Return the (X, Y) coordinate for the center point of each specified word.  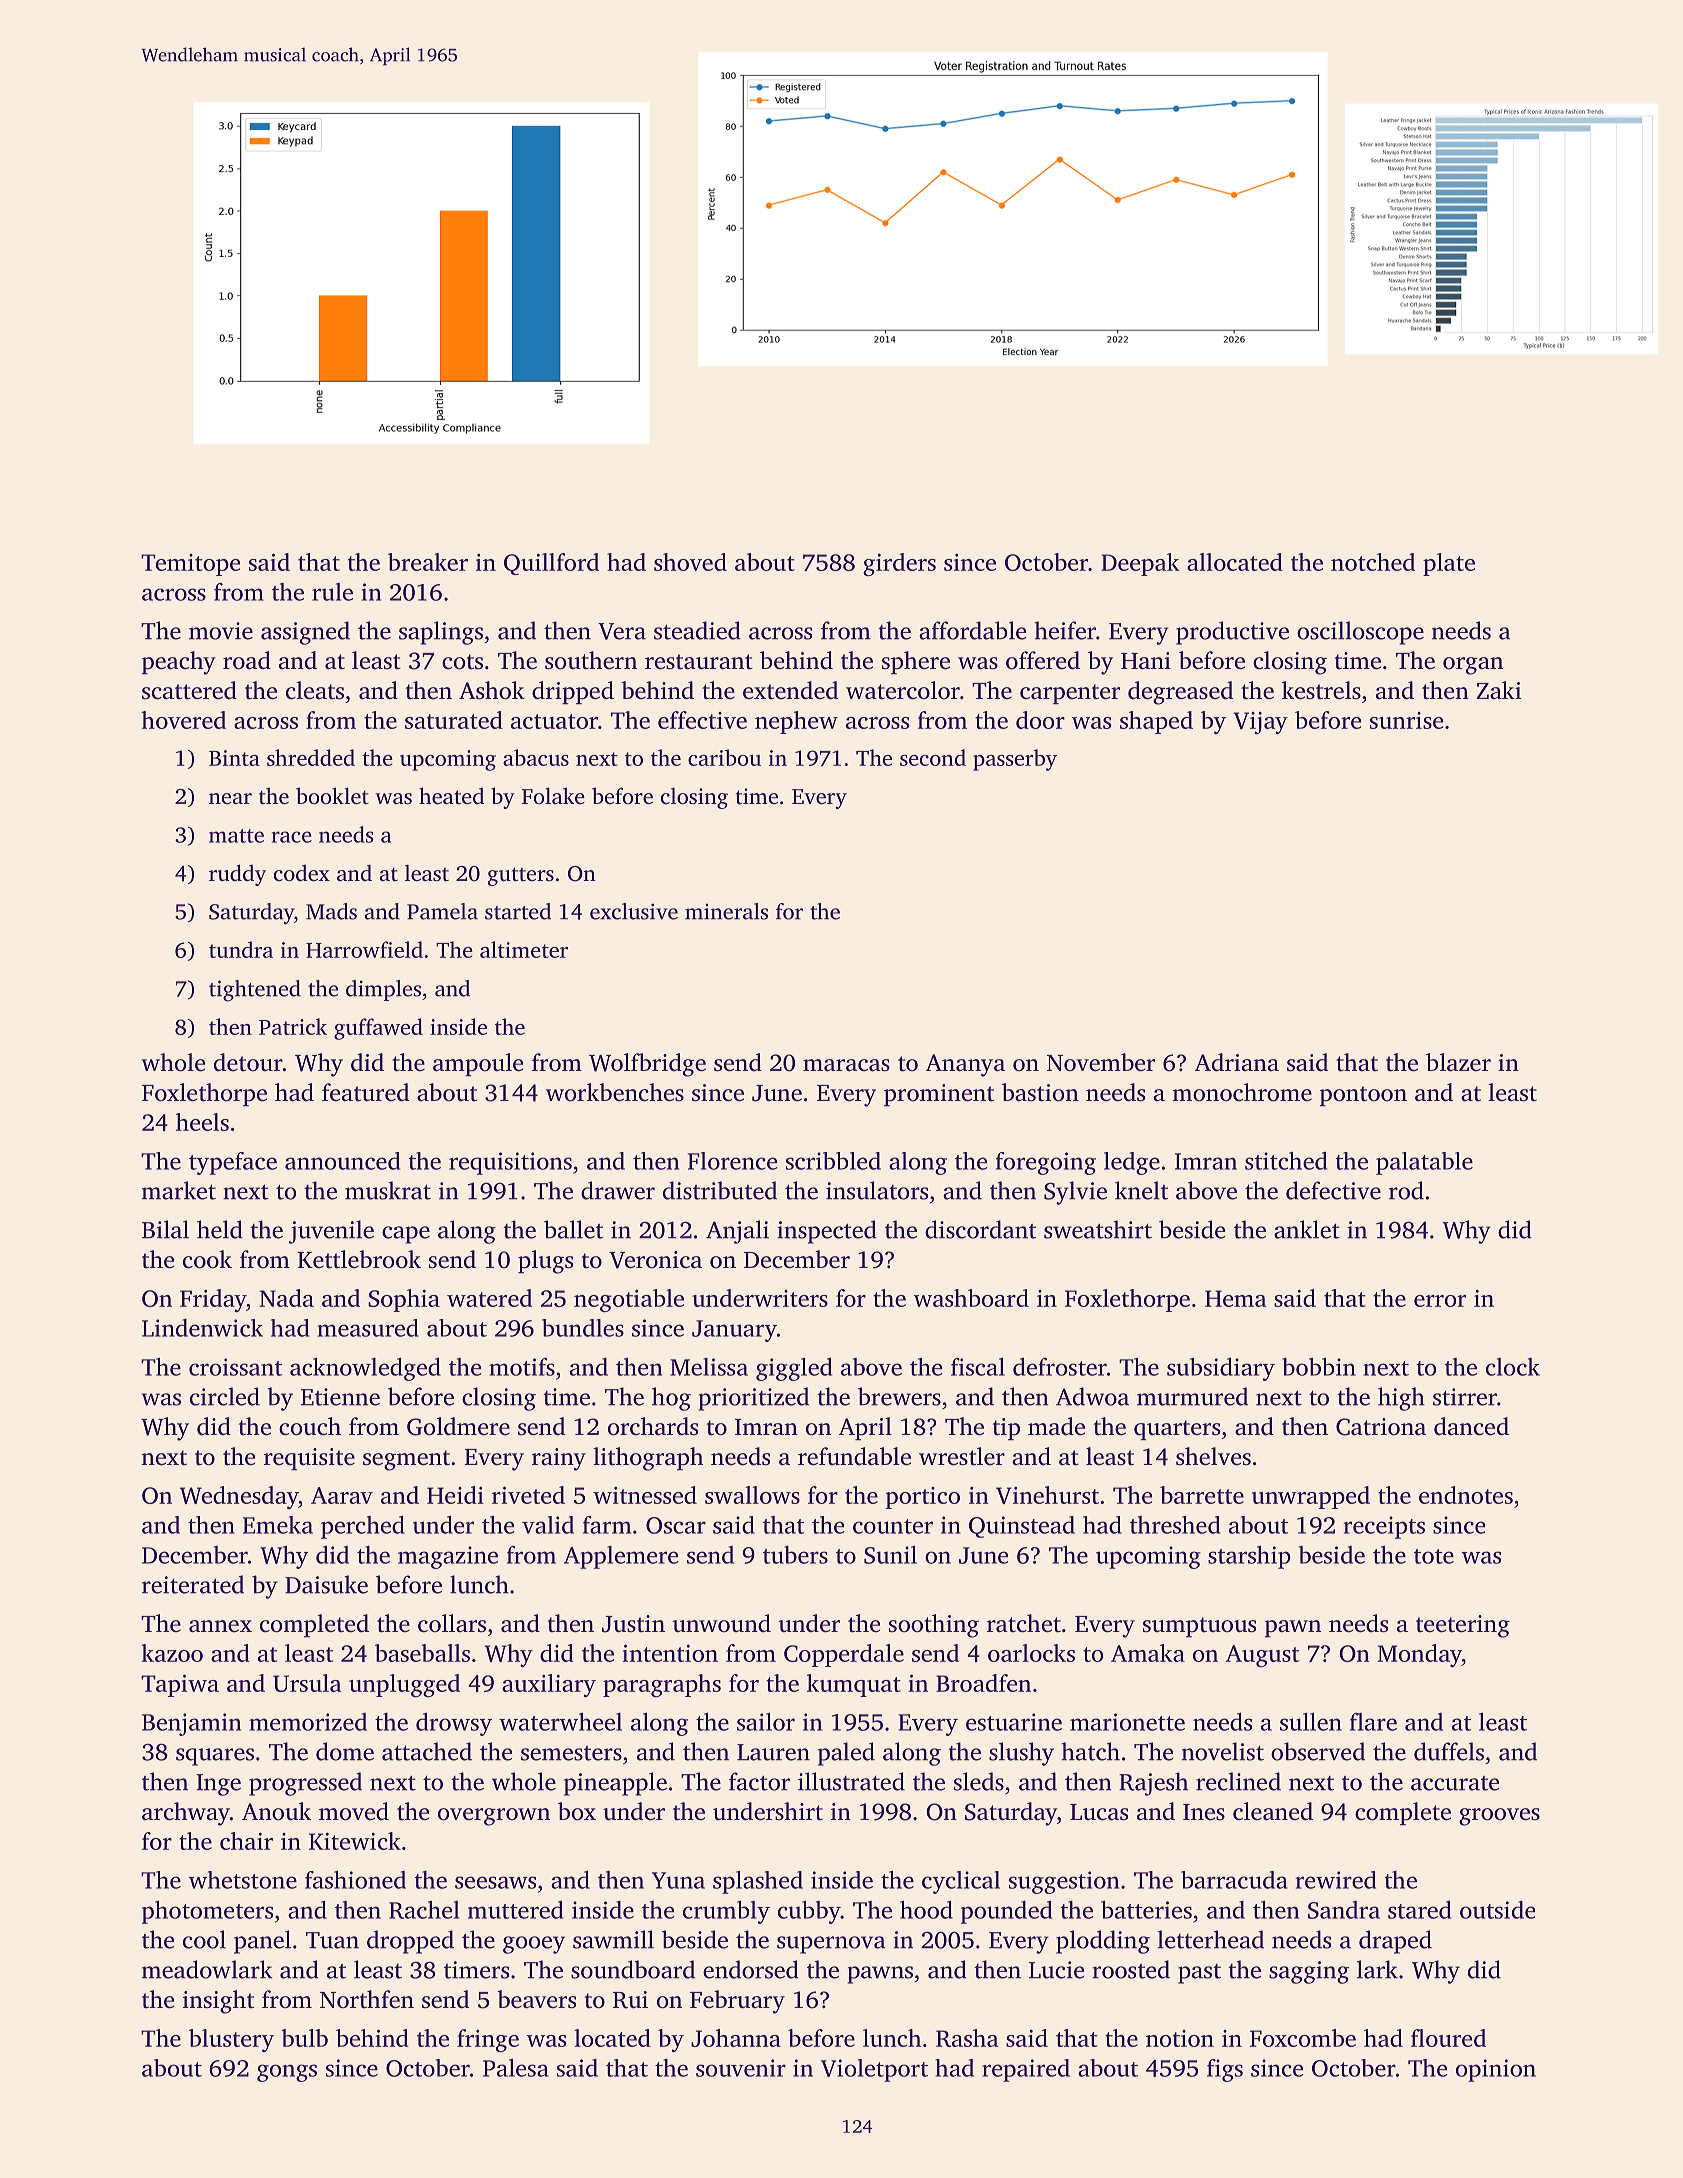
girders (899, 564)
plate (1449, 564)
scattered (189, 690)
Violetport (874, 2070)
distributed (720, 1190)
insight (218, 2002)
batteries (1146, 1910)
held (220, 1229)
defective (1333, 1190)
